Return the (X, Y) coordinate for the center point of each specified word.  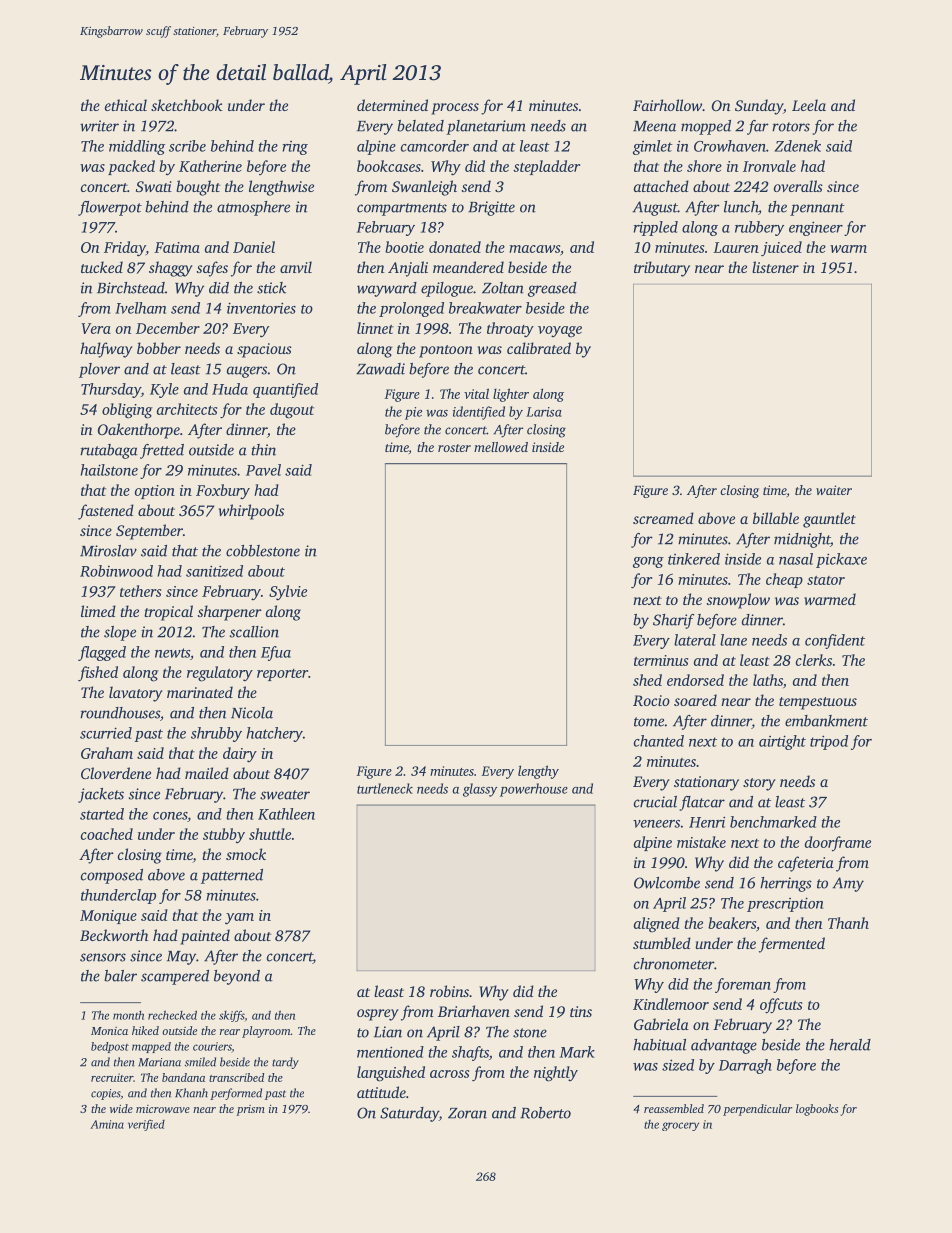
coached (107, 834)
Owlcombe (667, 883)
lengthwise (281, 188)
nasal (796, 559)
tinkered (694, 559)
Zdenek (797, 146)
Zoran (467, 1113)
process (455, 109)
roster (454, 448)
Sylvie (288, 593)
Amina (107, 1124)
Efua (276, 653)
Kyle (164, 390)
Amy (848, 884)
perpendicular (757, 1110)
